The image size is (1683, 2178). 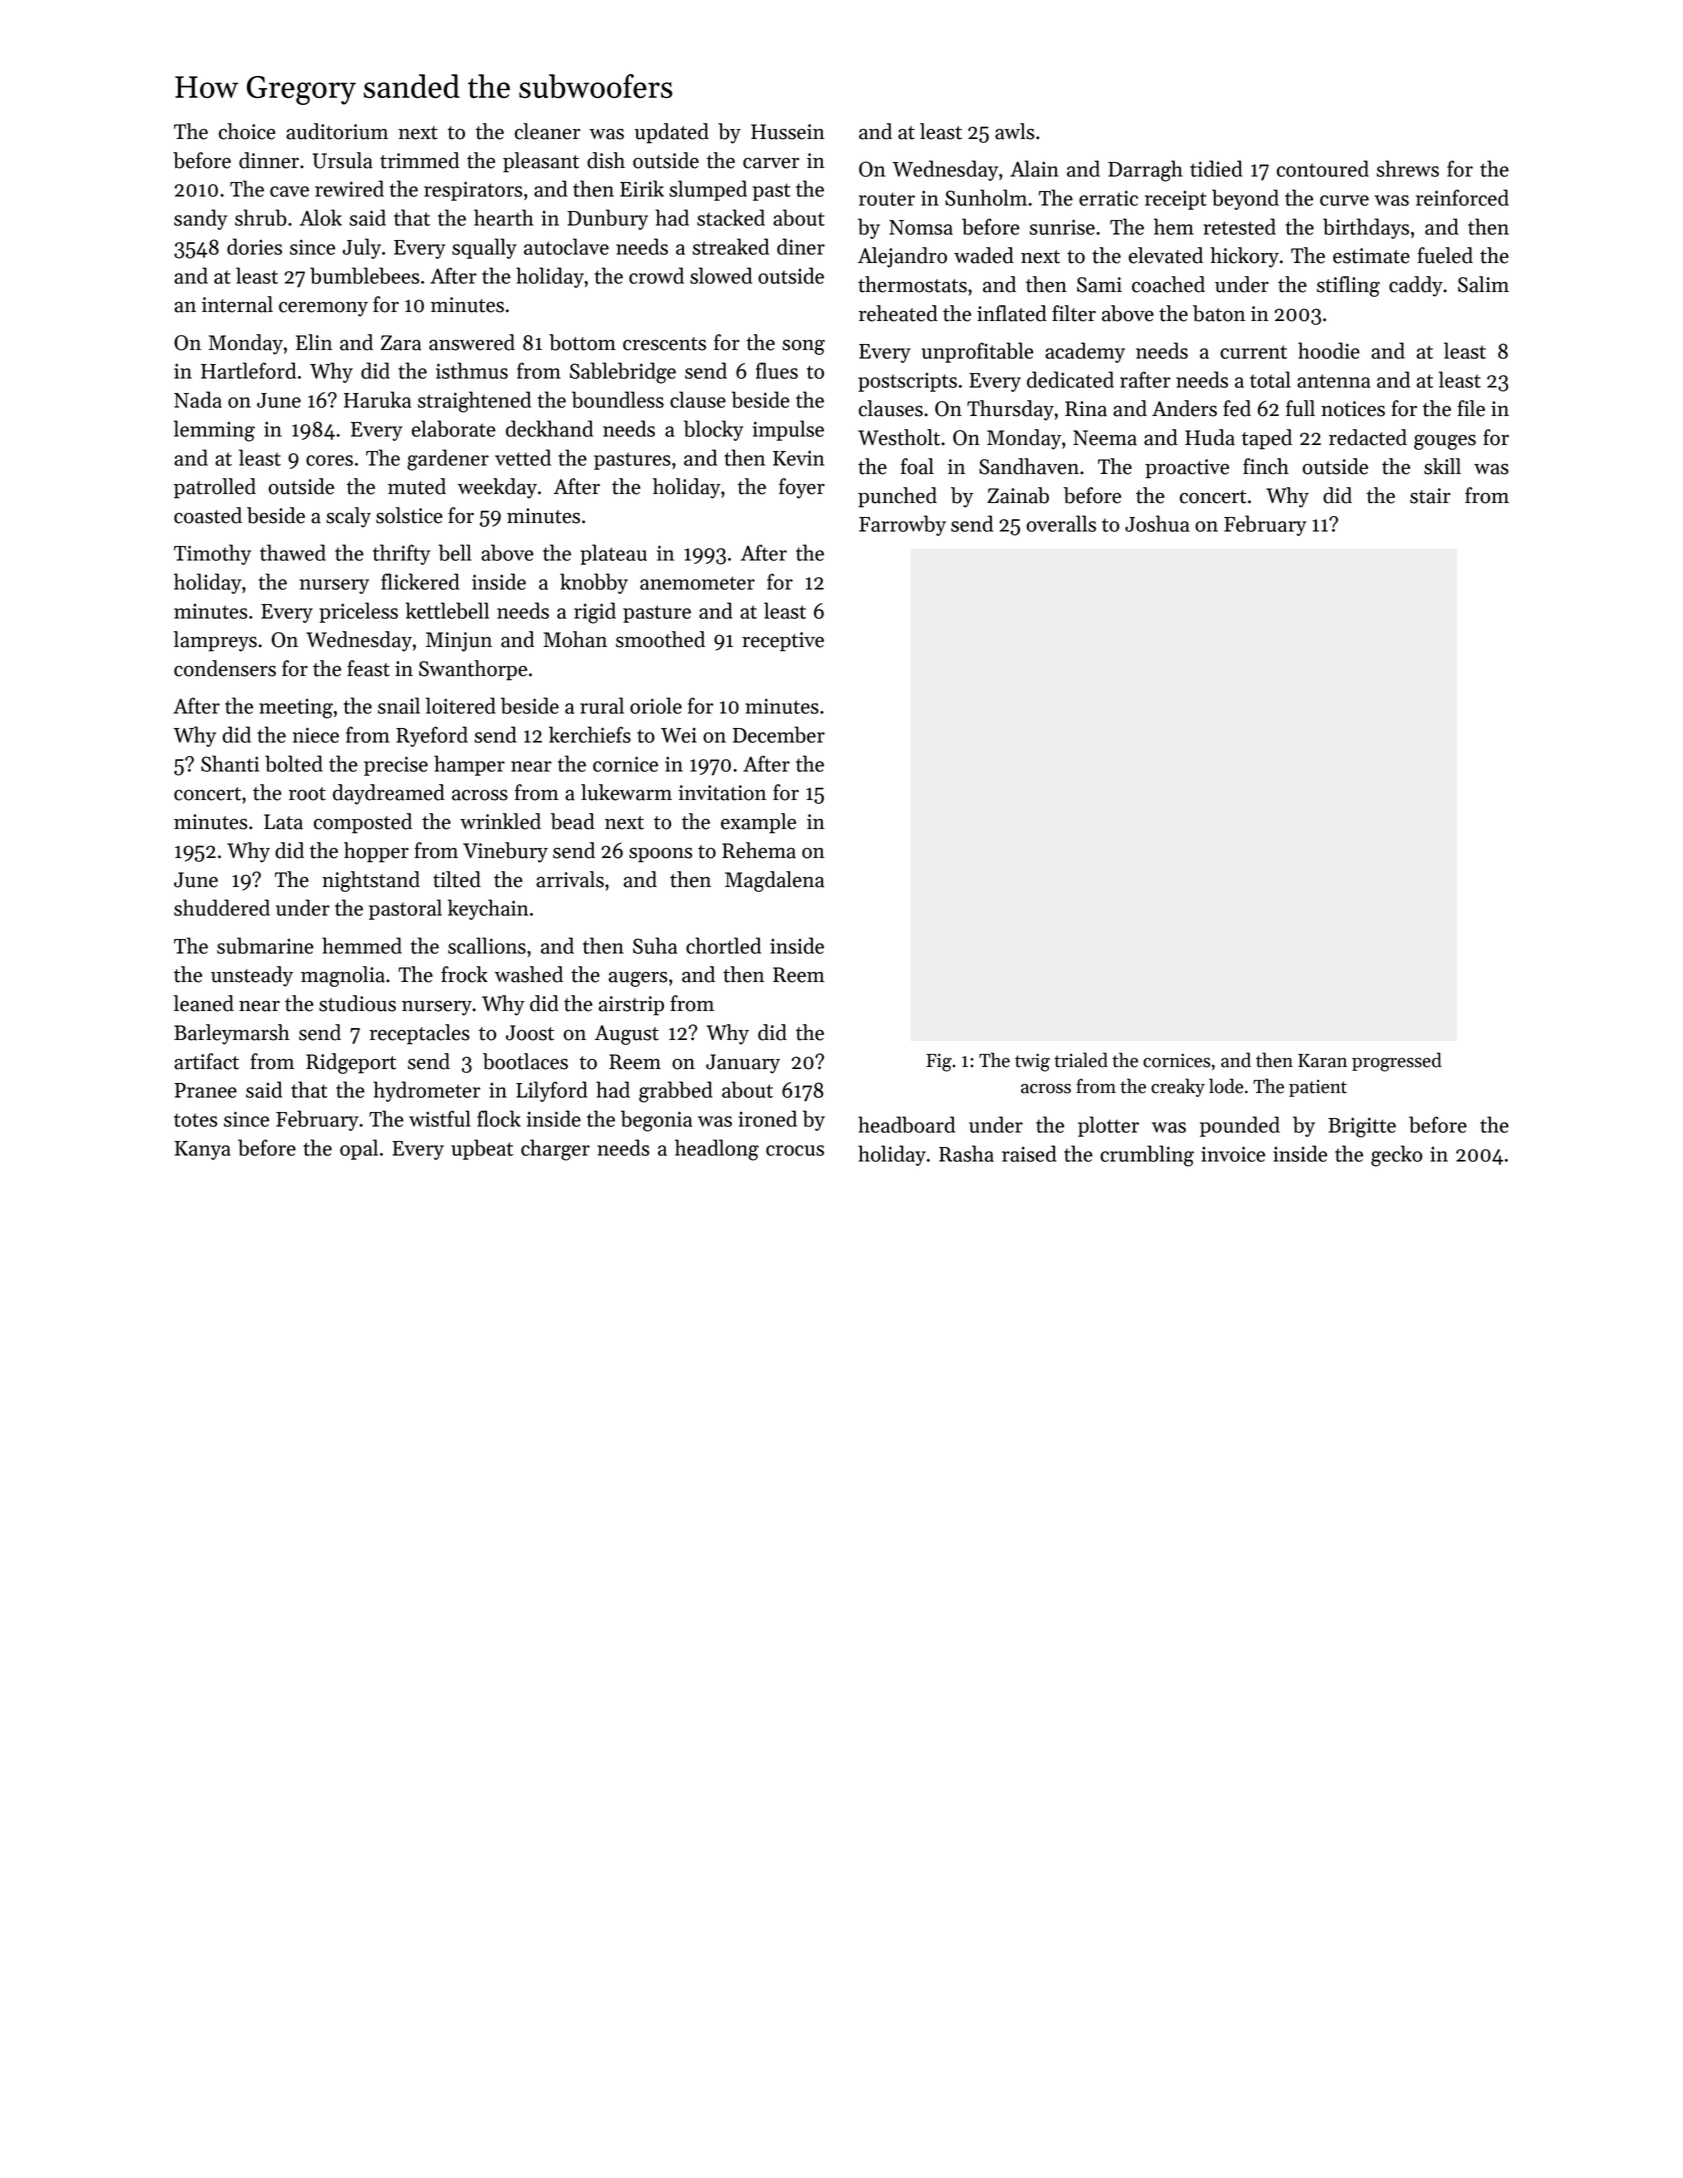 What do you see at coordinates (638, 979) in the screenshot?
I see `augers` at bounding box center [638, 979].
